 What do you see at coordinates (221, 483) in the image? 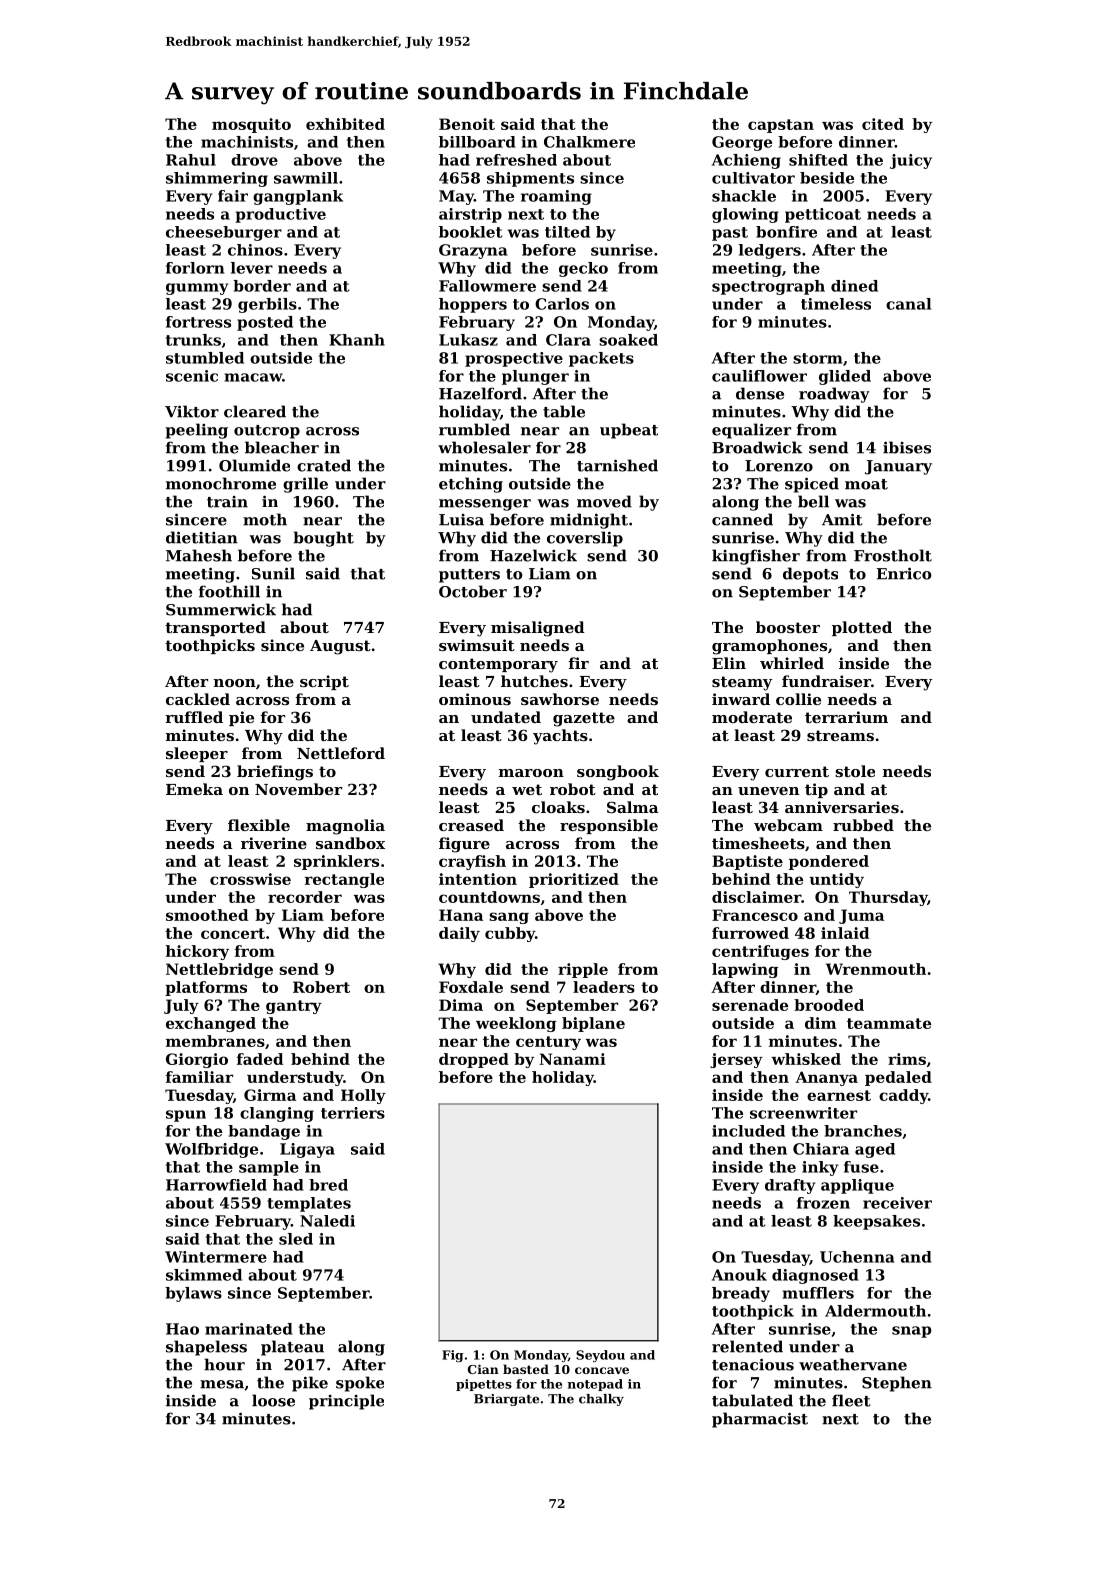
I see `monochrome` at bounding box center [221, 483].
